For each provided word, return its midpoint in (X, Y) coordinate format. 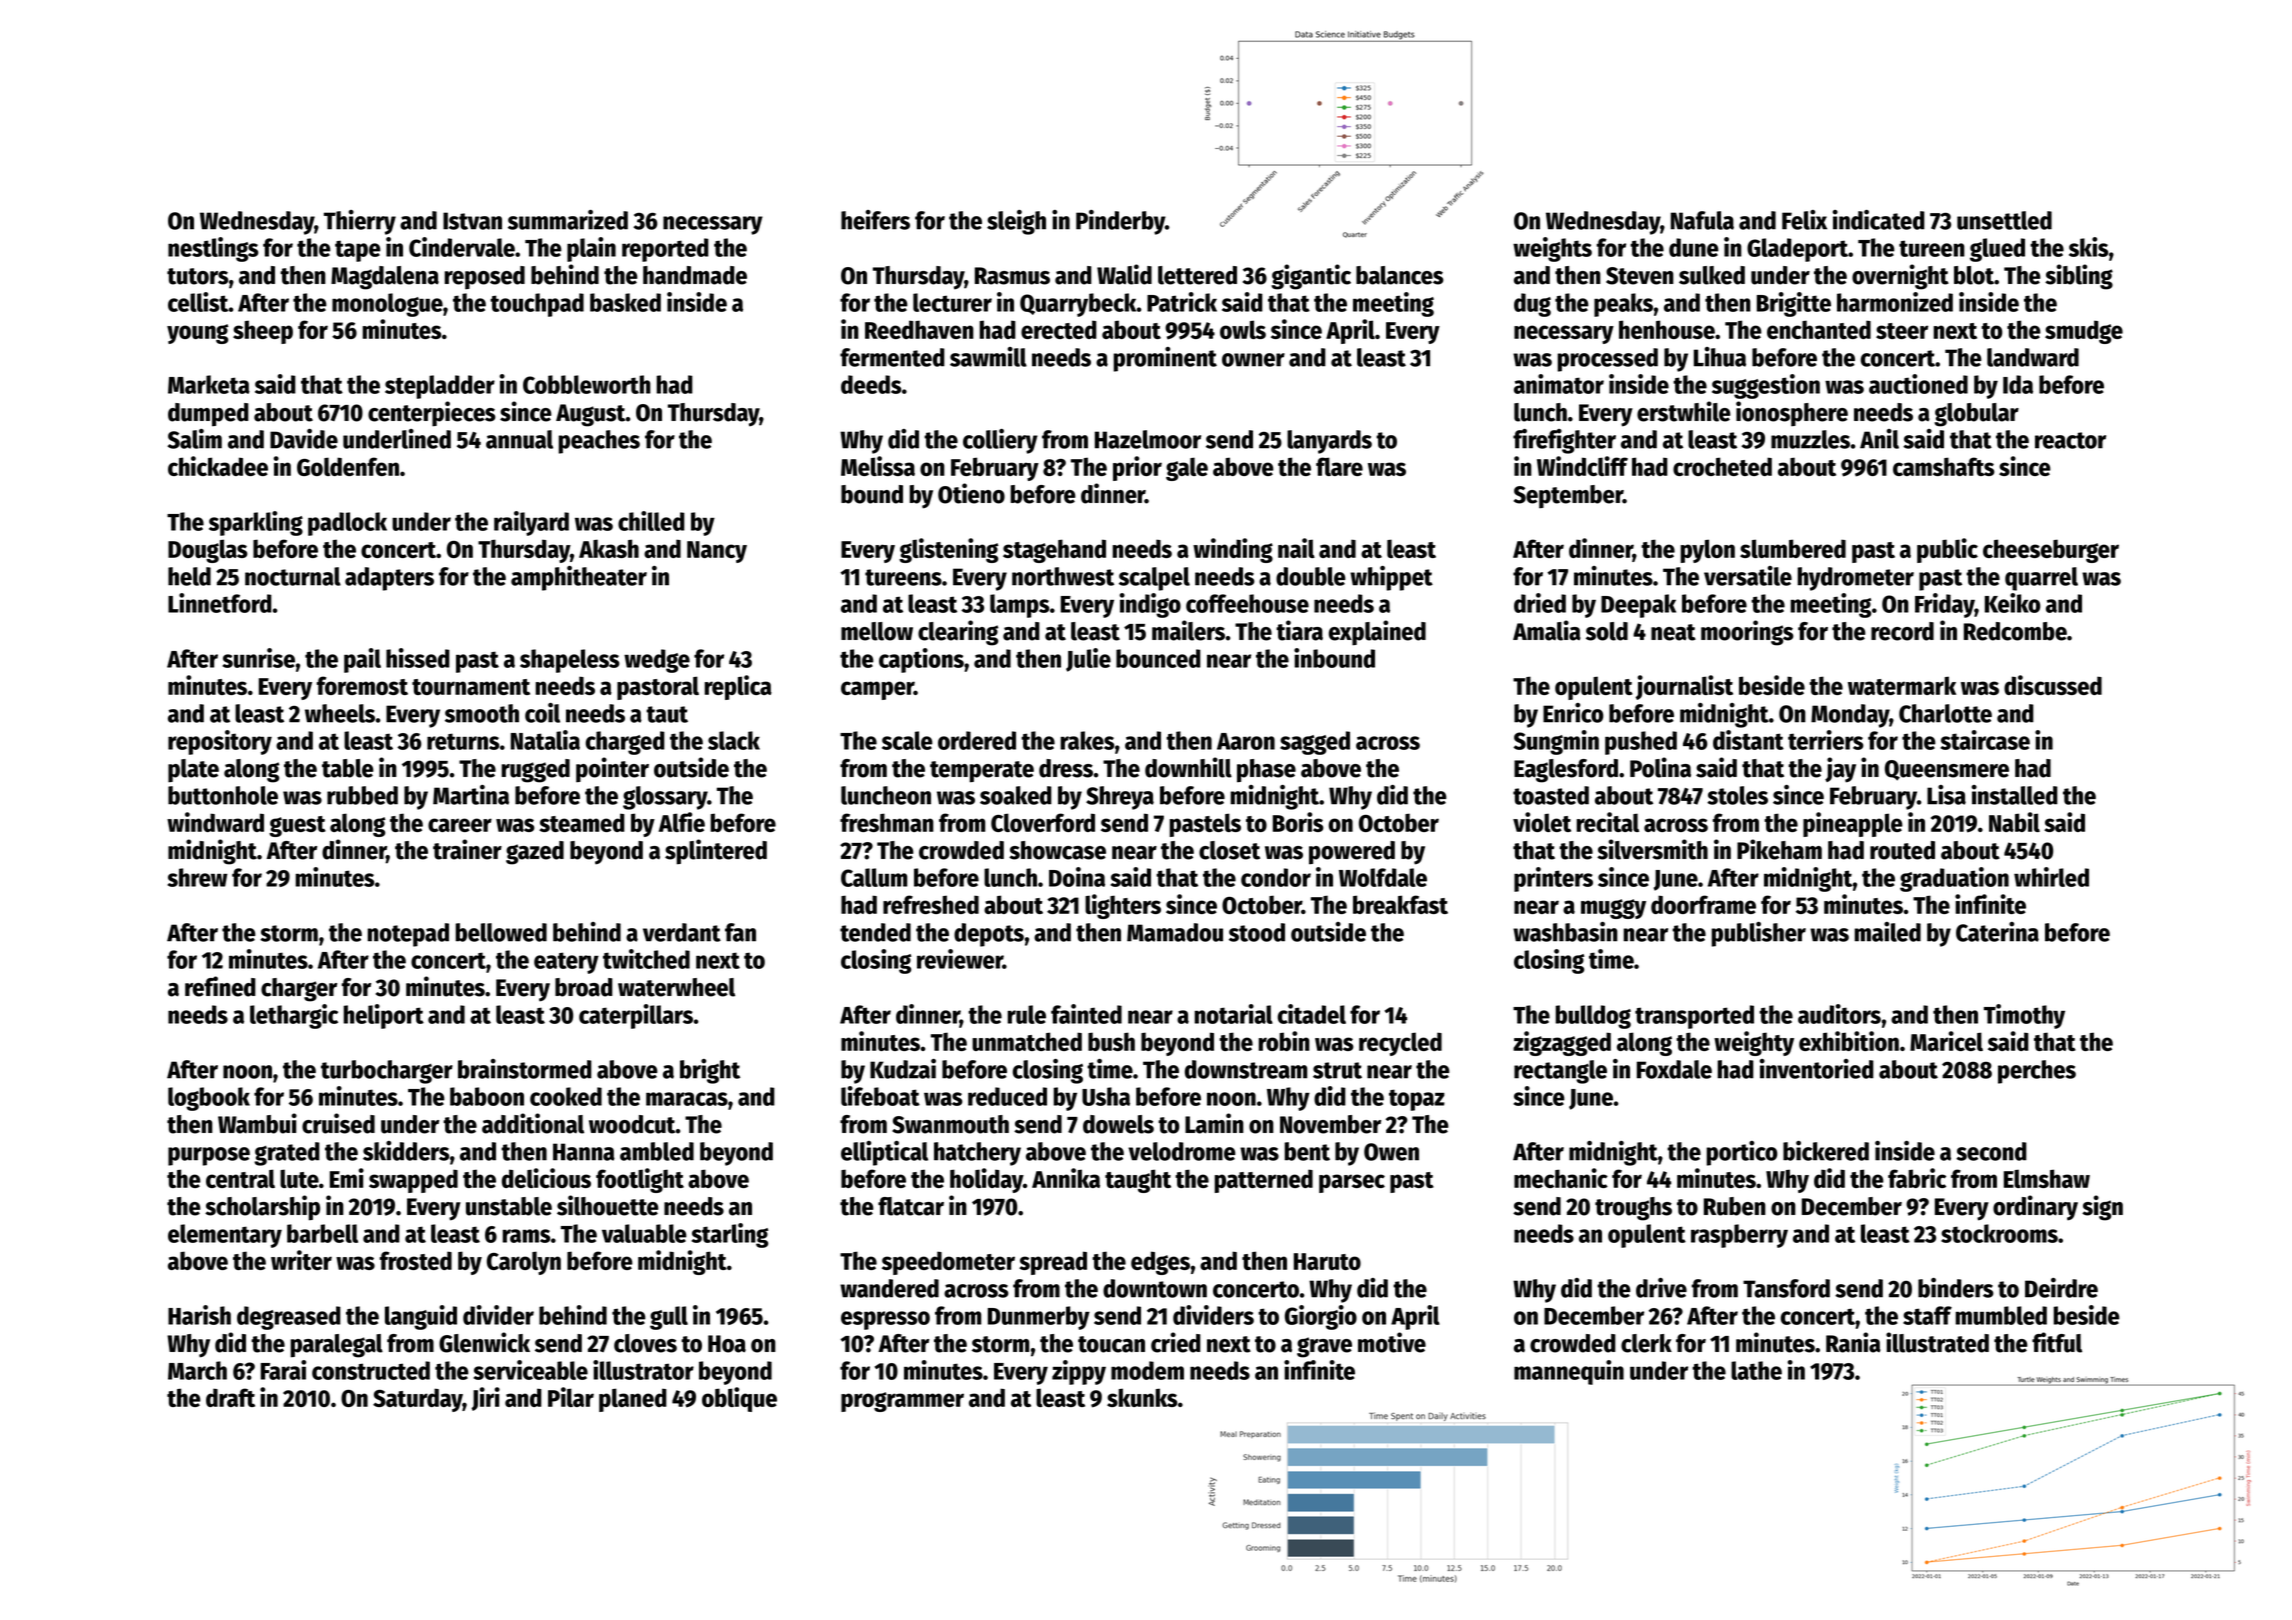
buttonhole (223, 795)
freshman (887, 822)
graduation (1954, 879)
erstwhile (1684, 411)
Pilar (571, 1397)
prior (1137, 468)
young (197, 334)
